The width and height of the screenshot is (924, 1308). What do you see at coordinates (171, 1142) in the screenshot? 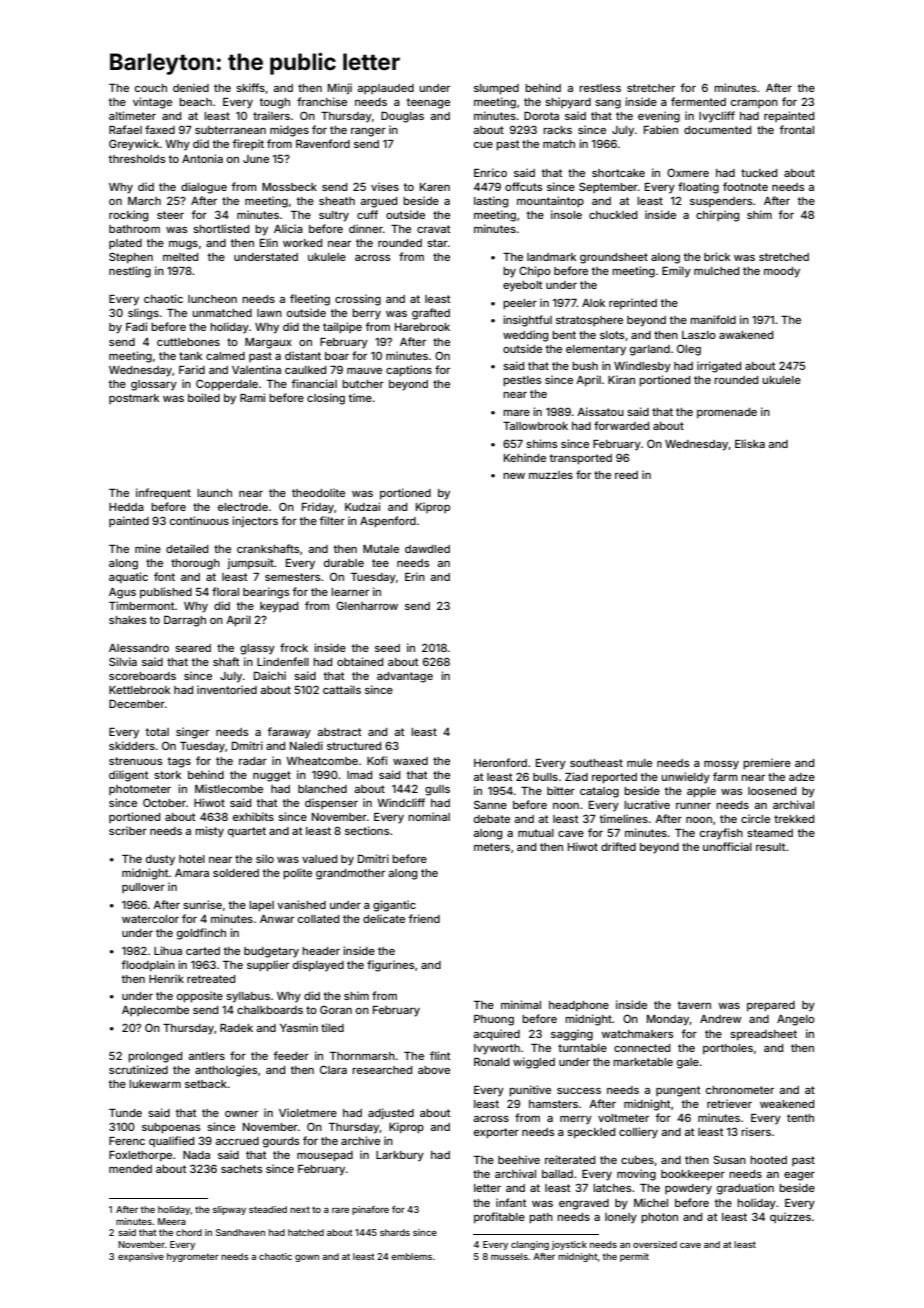
I see `qualified` at bounding box center [171, 1142].
